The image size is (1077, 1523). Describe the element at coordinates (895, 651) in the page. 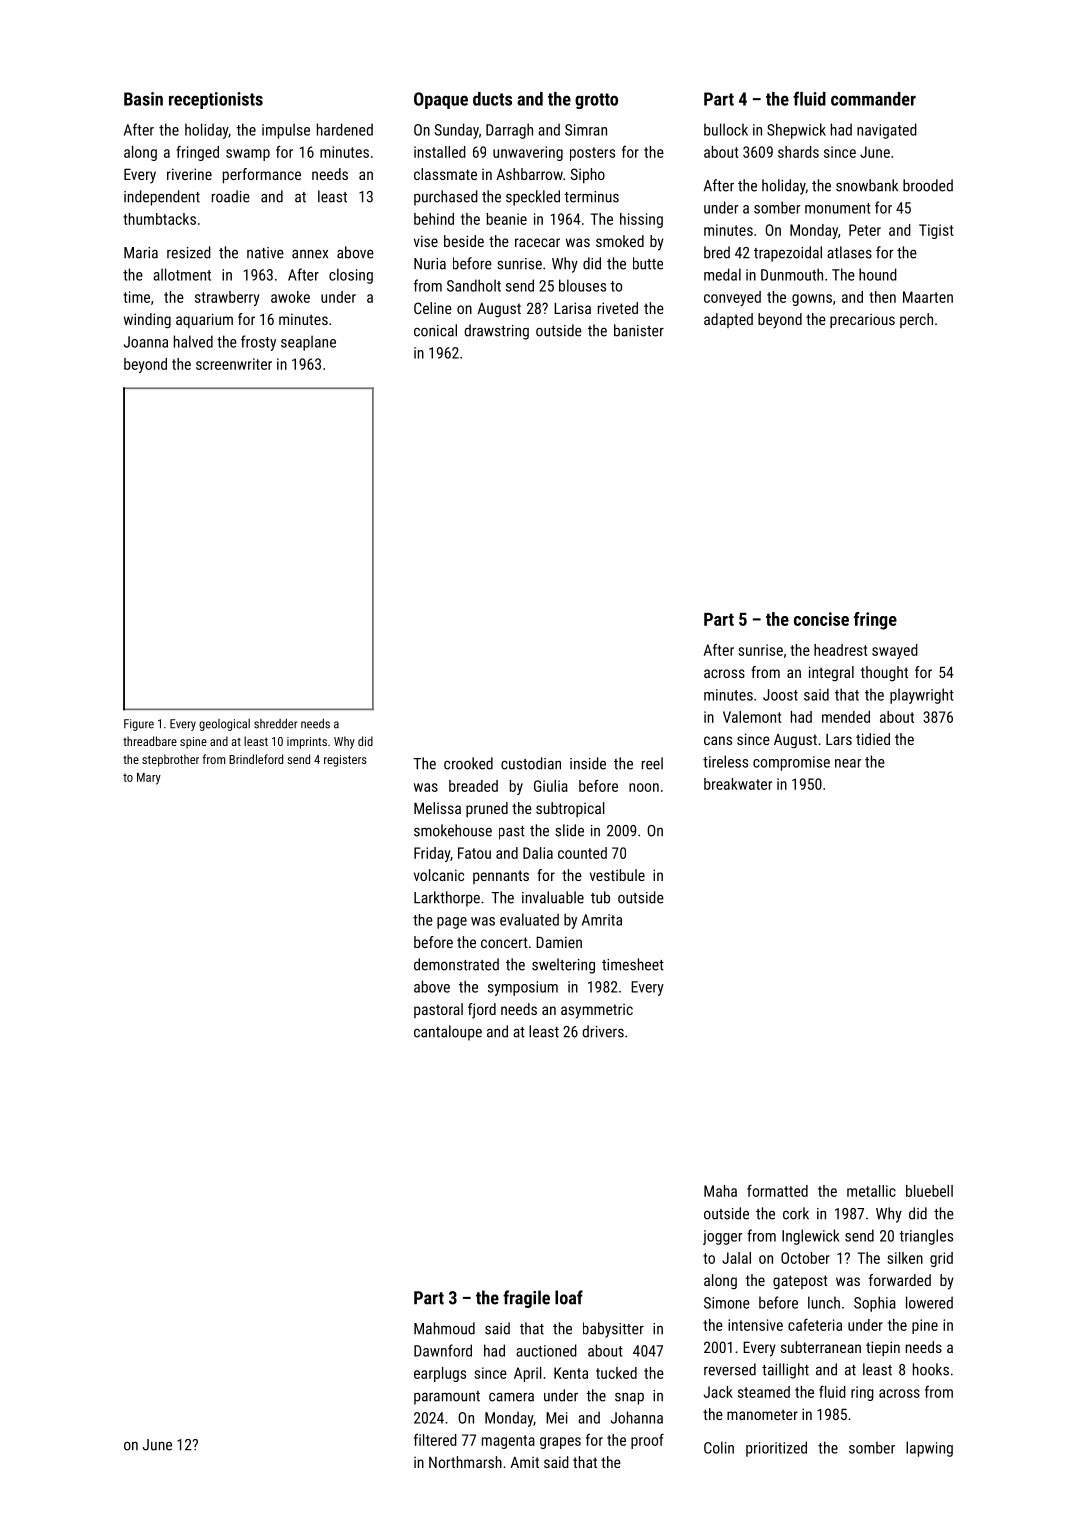

I see `swayed` at that location.
